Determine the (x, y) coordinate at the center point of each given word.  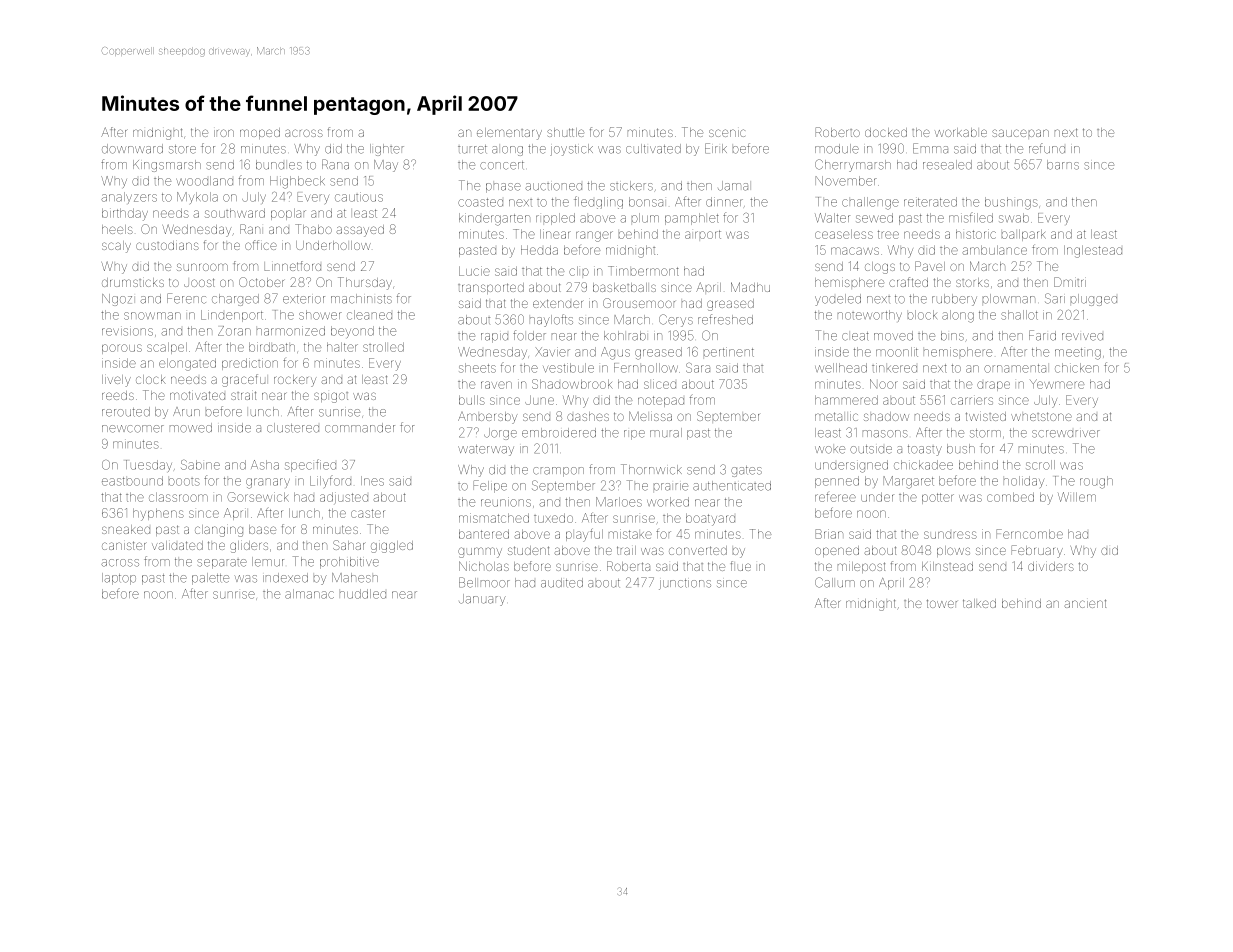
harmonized (291, 331)
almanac (309, 594)
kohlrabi (625, 336)
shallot (1019, 315)
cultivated (653, 149)
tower (942, 603)
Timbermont (643, 271)
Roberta (628, 566)
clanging (219, 531)
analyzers (129, 198)
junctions (685, 584)
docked (886, 132)
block (922, 315)
